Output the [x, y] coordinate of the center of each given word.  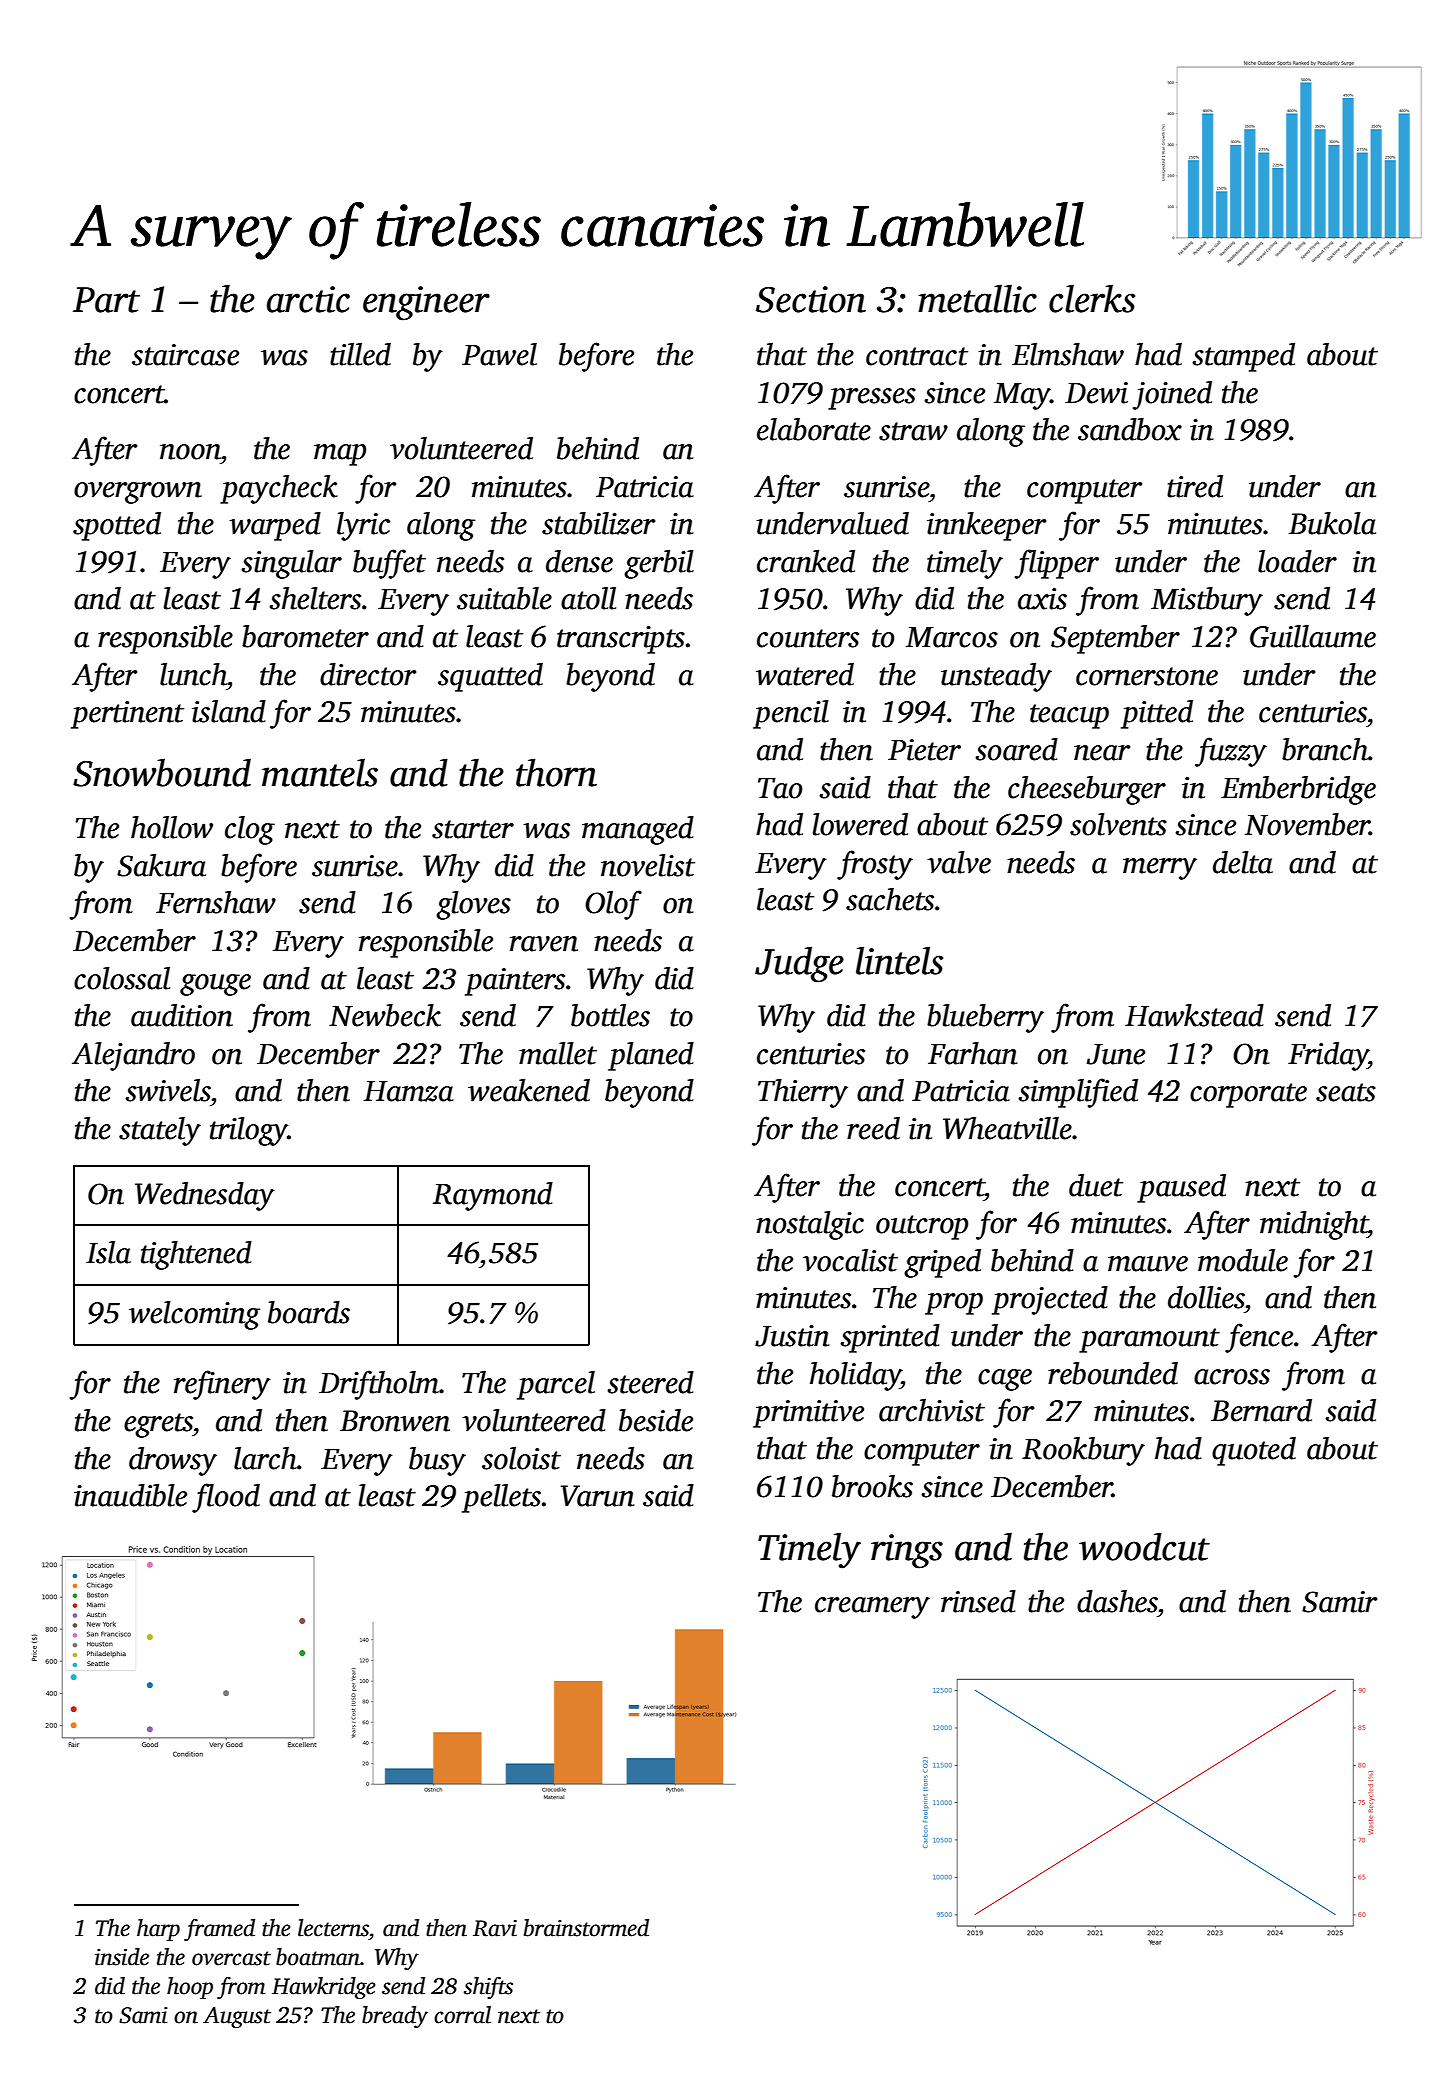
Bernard [1261, 1410]
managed [638, 830]
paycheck [279, 489]
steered [650, 1382]
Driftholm [379, 1385]
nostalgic [810, 1225]
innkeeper [986, 526]
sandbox [1130, 429]
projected [1050, 1300]
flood [226, 1498]
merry [1160, 869]
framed [219, 1930]
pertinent [127, 715]
